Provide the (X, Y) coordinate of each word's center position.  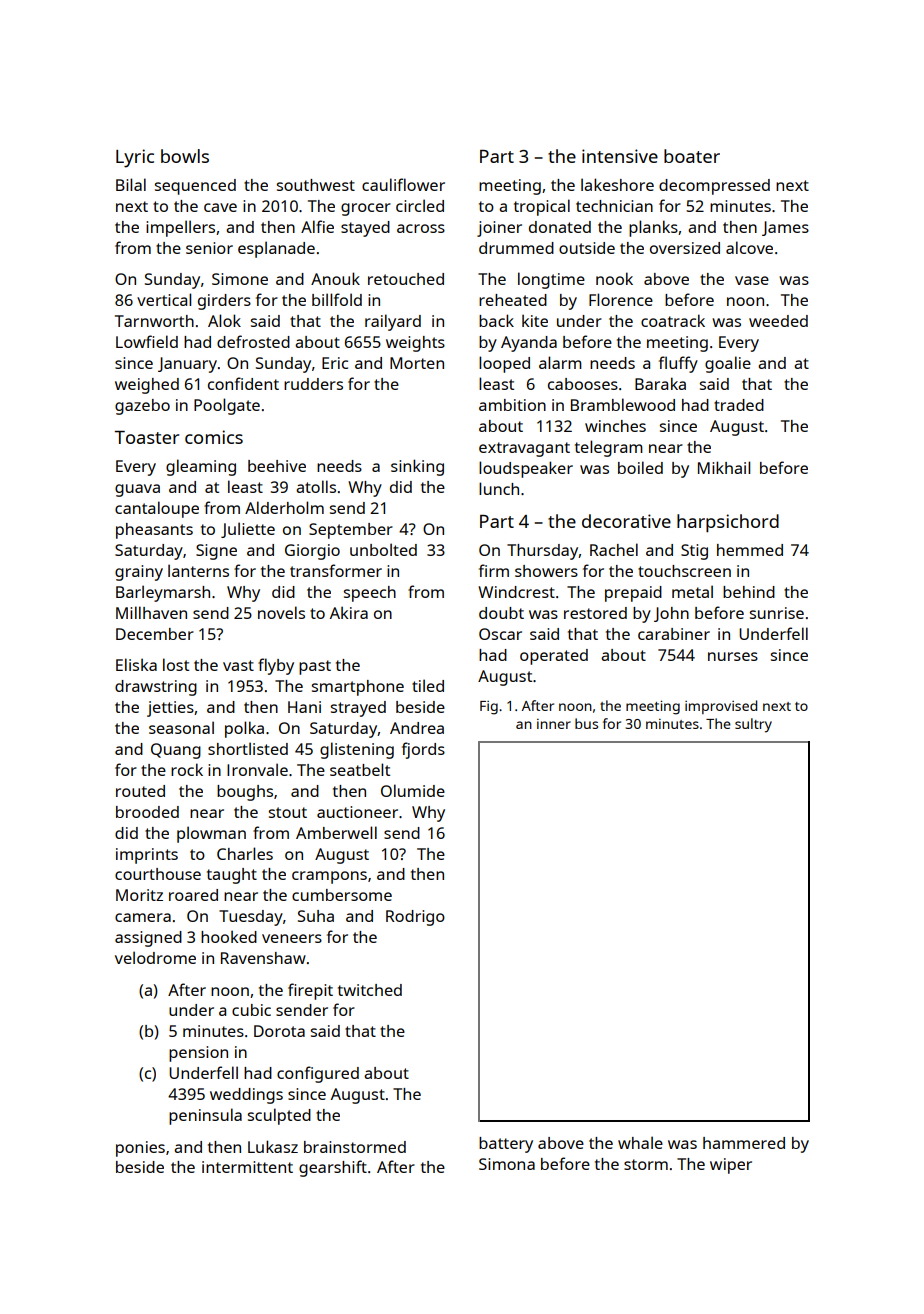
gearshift (333, 1168)
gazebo (142, 407)
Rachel (614, 549)
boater (692, 156)
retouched (406, 279)
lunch (499, 488)
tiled (428, 685)
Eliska (136, 664)
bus (586, 723)
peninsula (205, 1116)
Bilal (131, 184)
